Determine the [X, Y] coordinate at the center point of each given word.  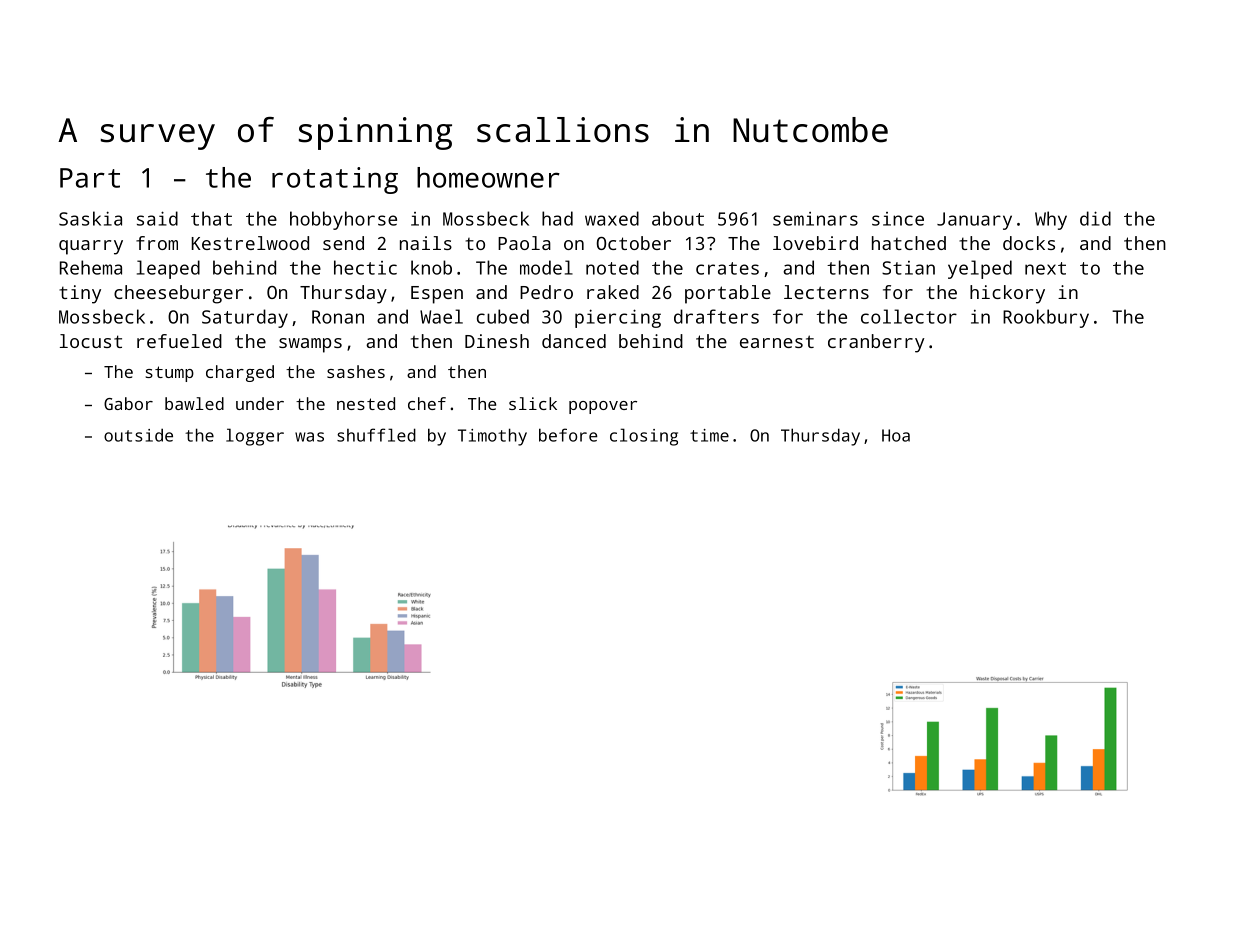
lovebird [815, 243]
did [1095, 218]
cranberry [876, 343]
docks [1029, 243]
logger [255, 437]
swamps [310, 345]
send [343, 243]
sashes [356, 371]
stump [170, 374]
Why [1051, 220]
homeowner [488, 177]
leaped [168, 269]
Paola [524, 243]
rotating [335, 180]
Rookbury [1046, 318]
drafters [716, 316]
